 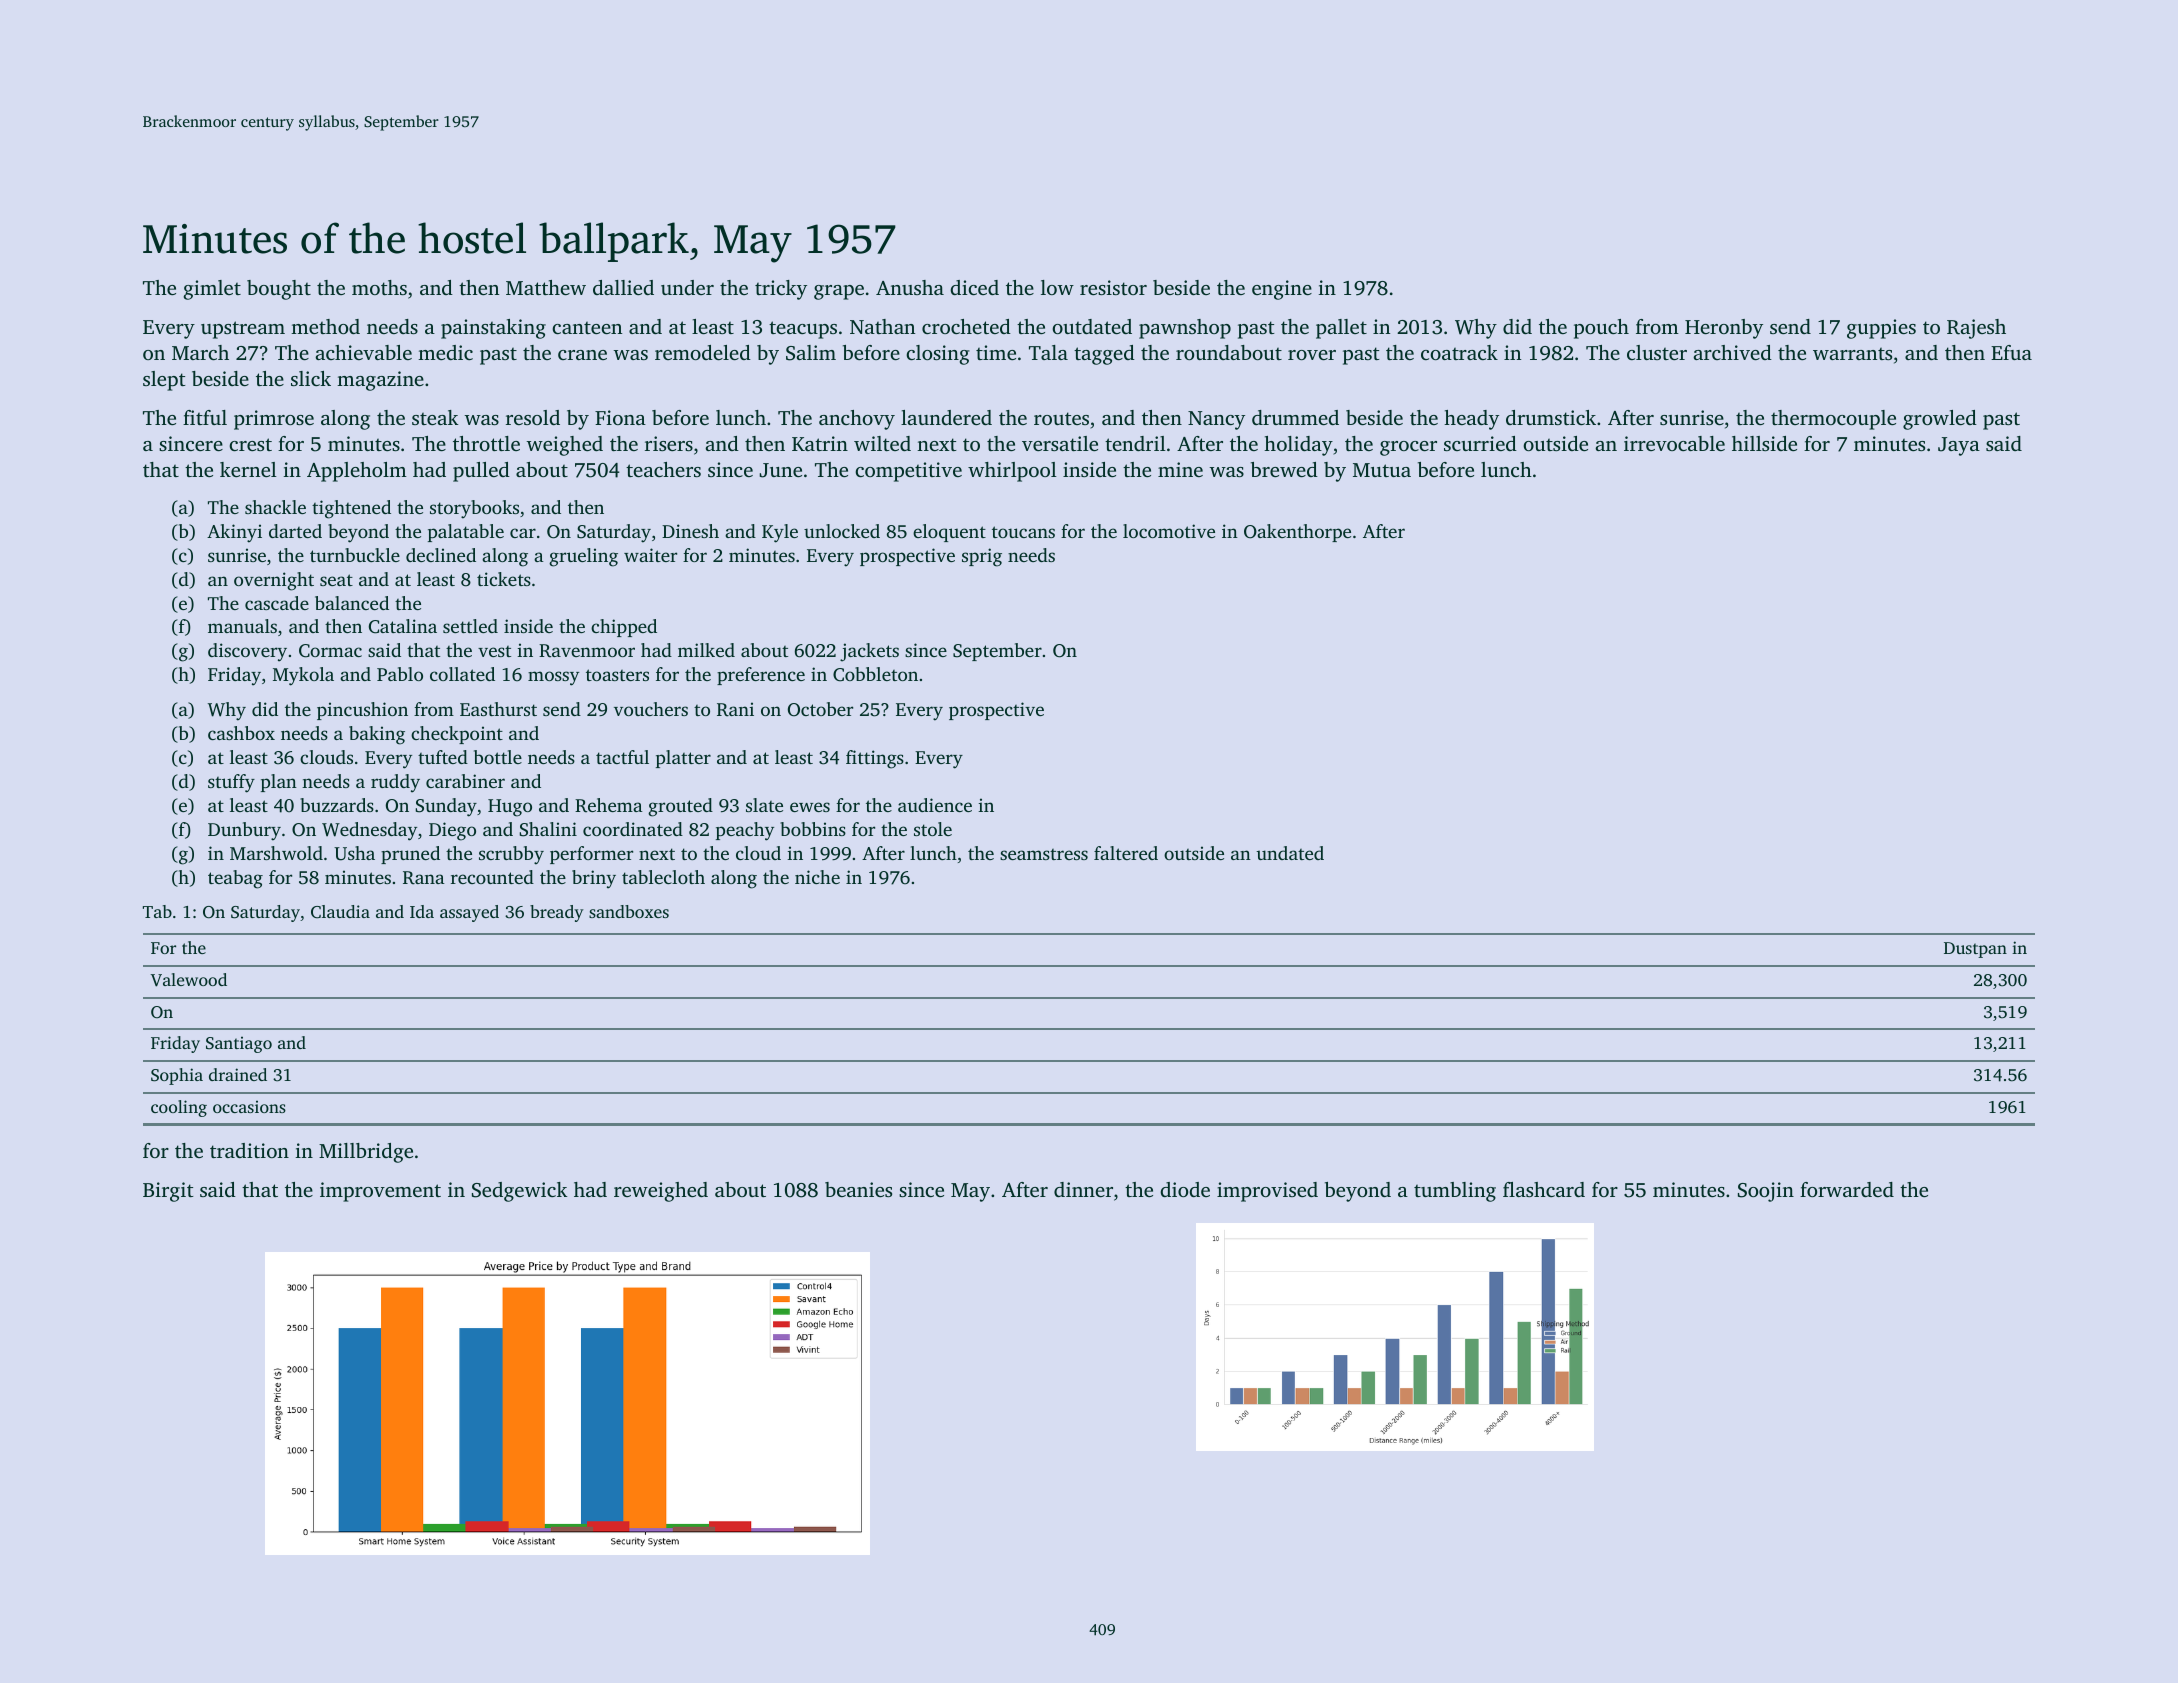 I want to click on forwarded, so click(x=1847, y=1189).
